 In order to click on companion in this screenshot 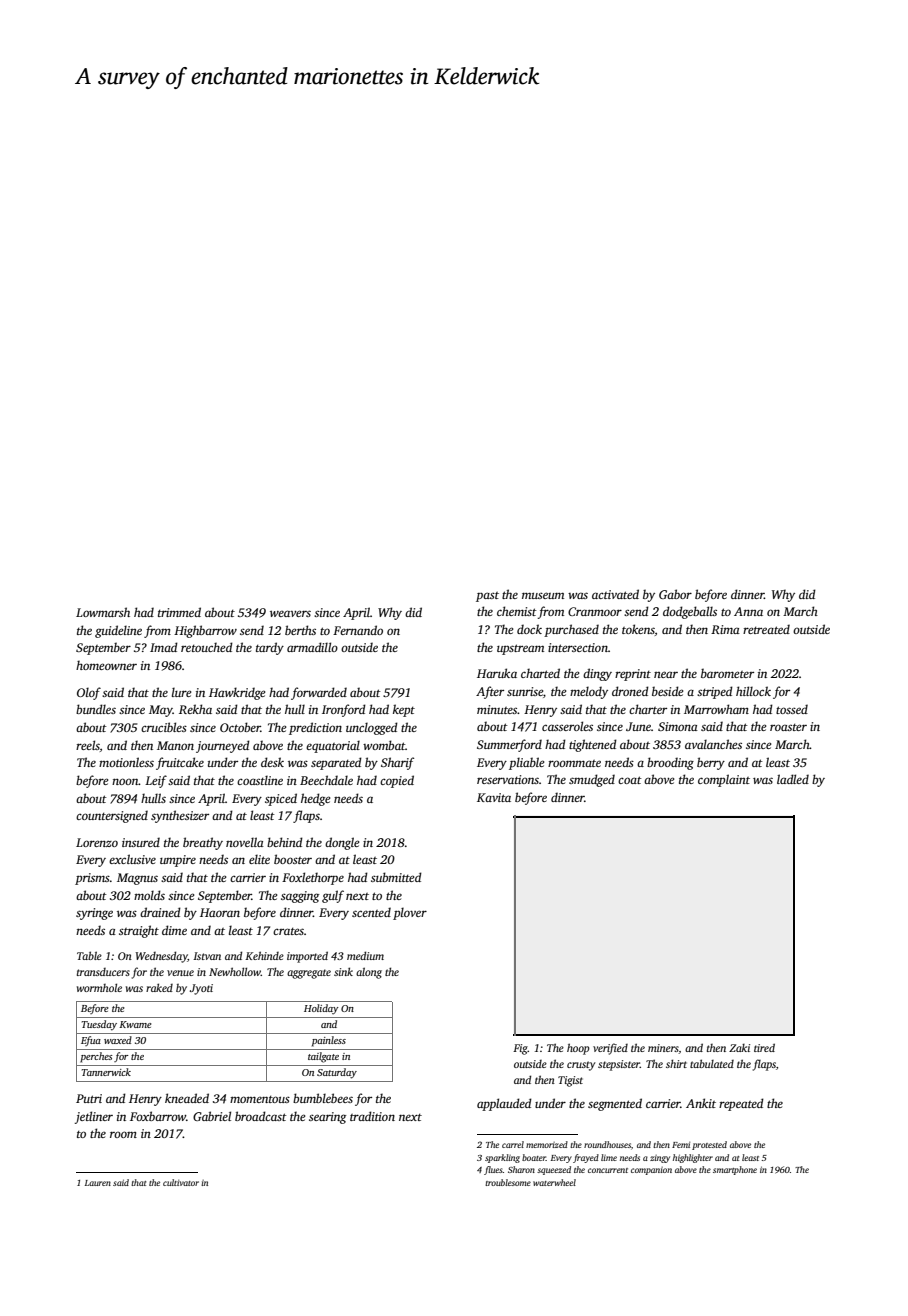, I will do `click(651, 1171)`.
